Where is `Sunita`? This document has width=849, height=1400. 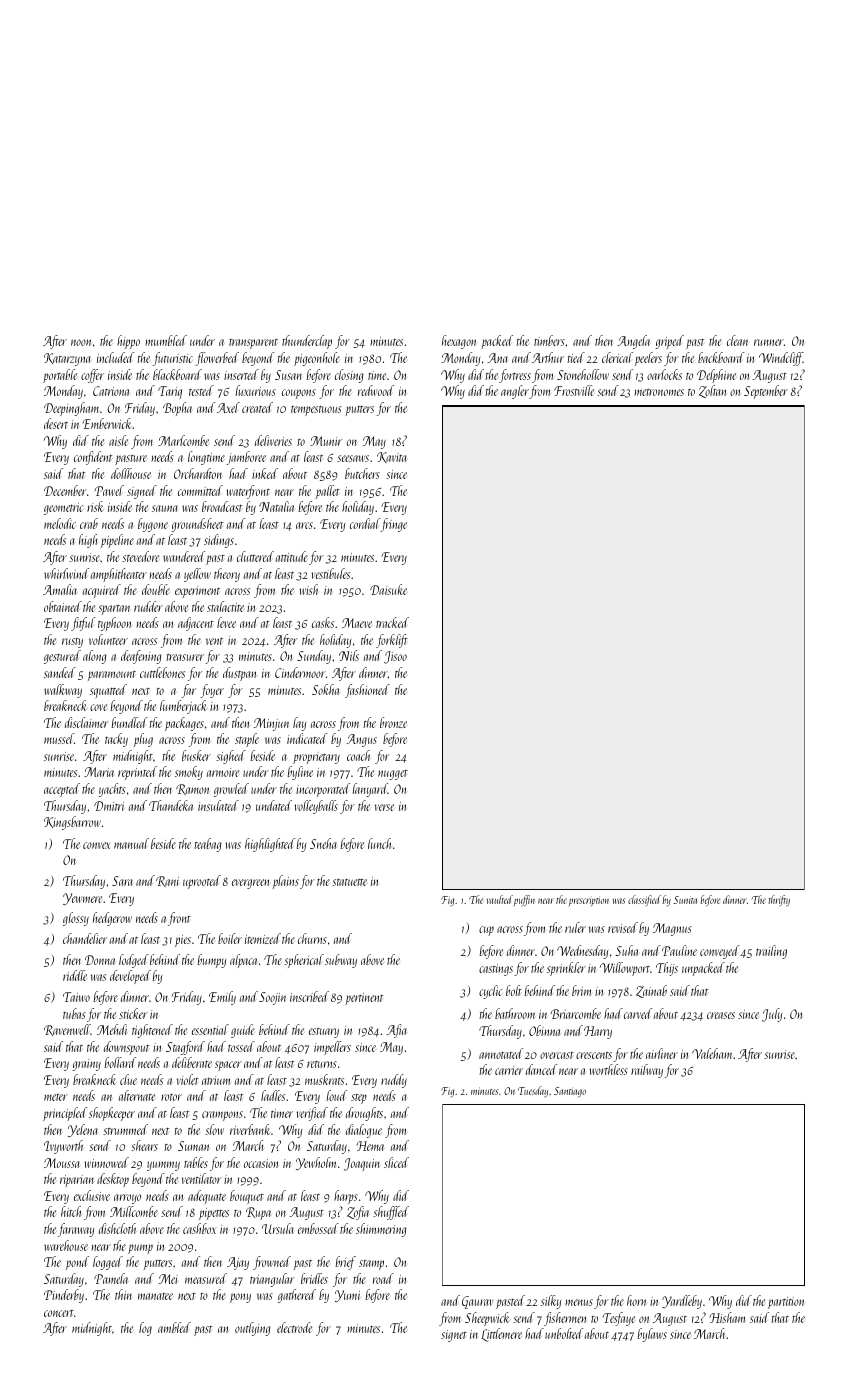 Sunita is located at coordinates (685, 900).
